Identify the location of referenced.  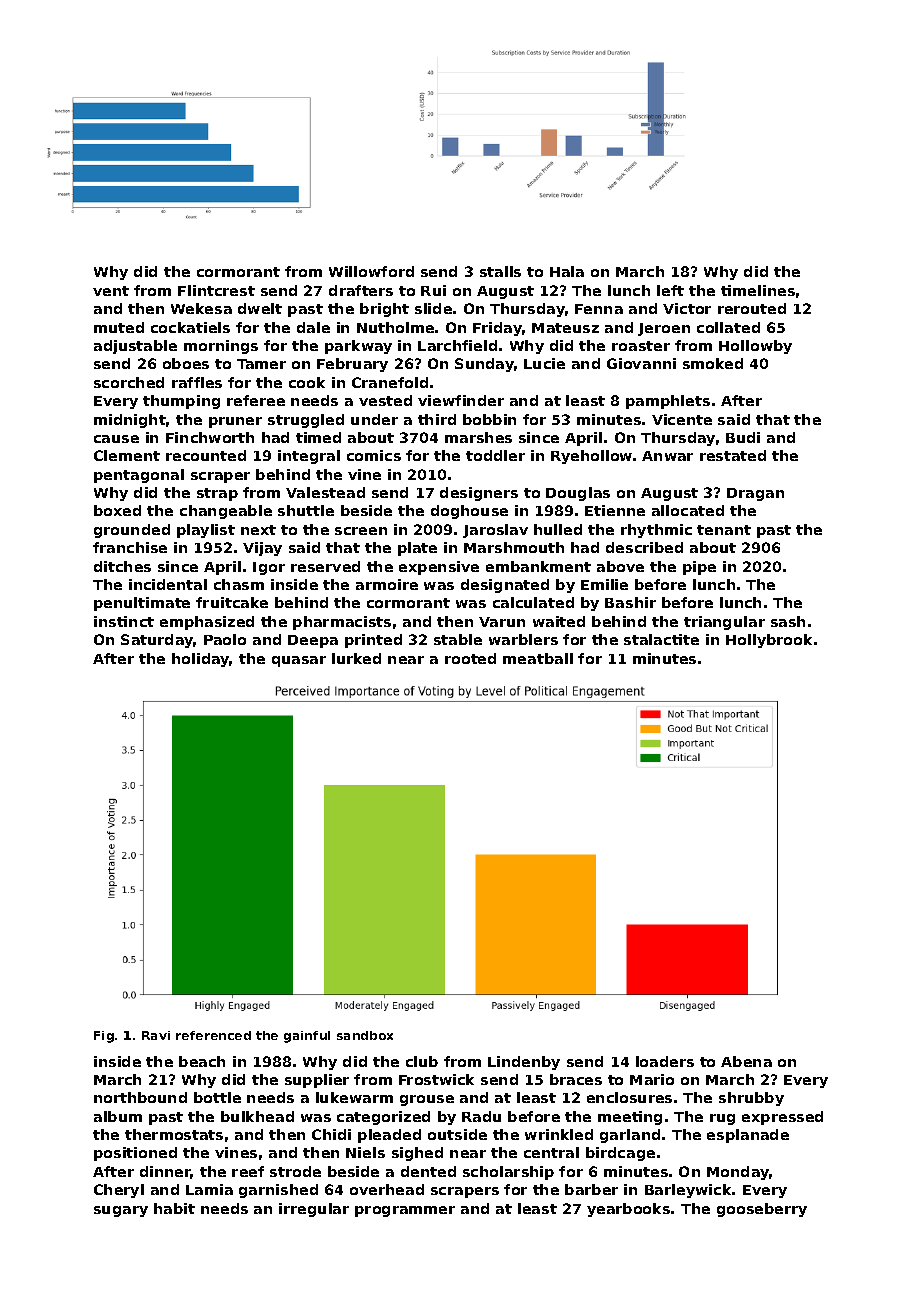
(213, 1035).
